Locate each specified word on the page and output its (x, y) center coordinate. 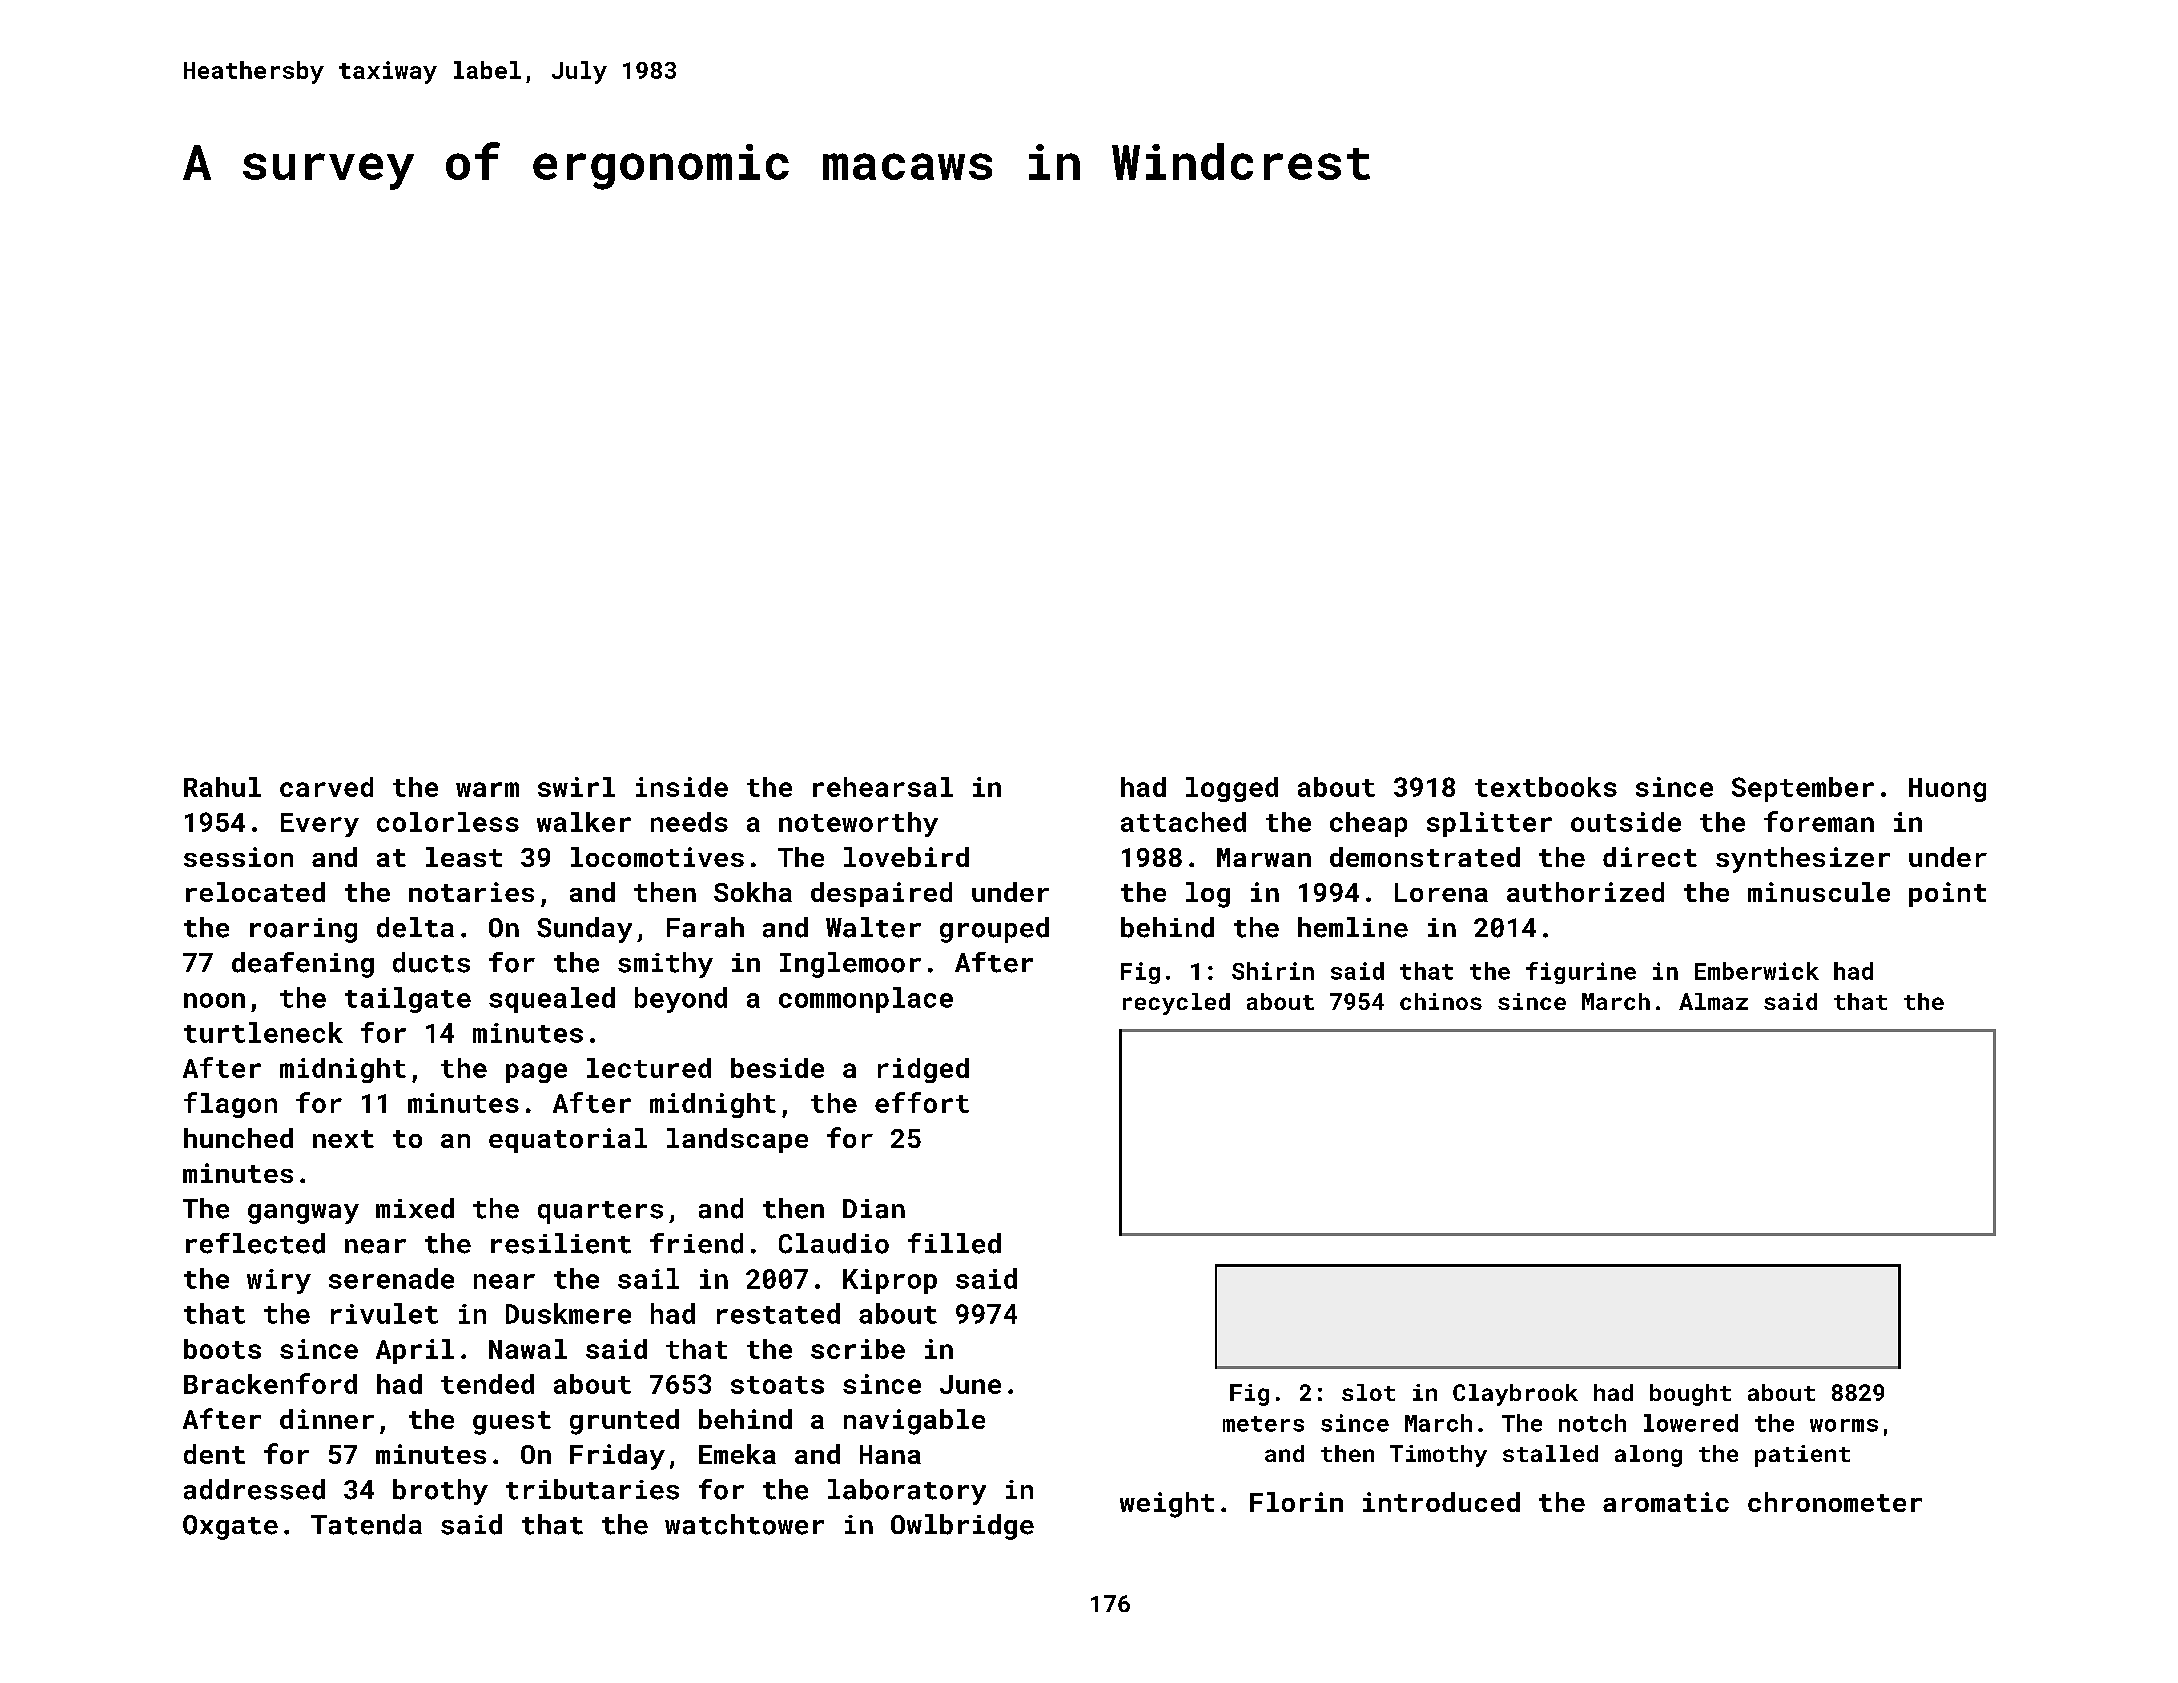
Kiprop (890, 1281)
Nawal (528, 1349)
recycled (1176, 1004)
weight (1167, 1505)
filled (954, 1243)
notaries (471, 892)
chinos (1441, 1001)
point (1947, 894)
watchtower (744, 1524)
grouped (994, 930)
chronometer (1835, 1502)
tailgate (408, 1000)
